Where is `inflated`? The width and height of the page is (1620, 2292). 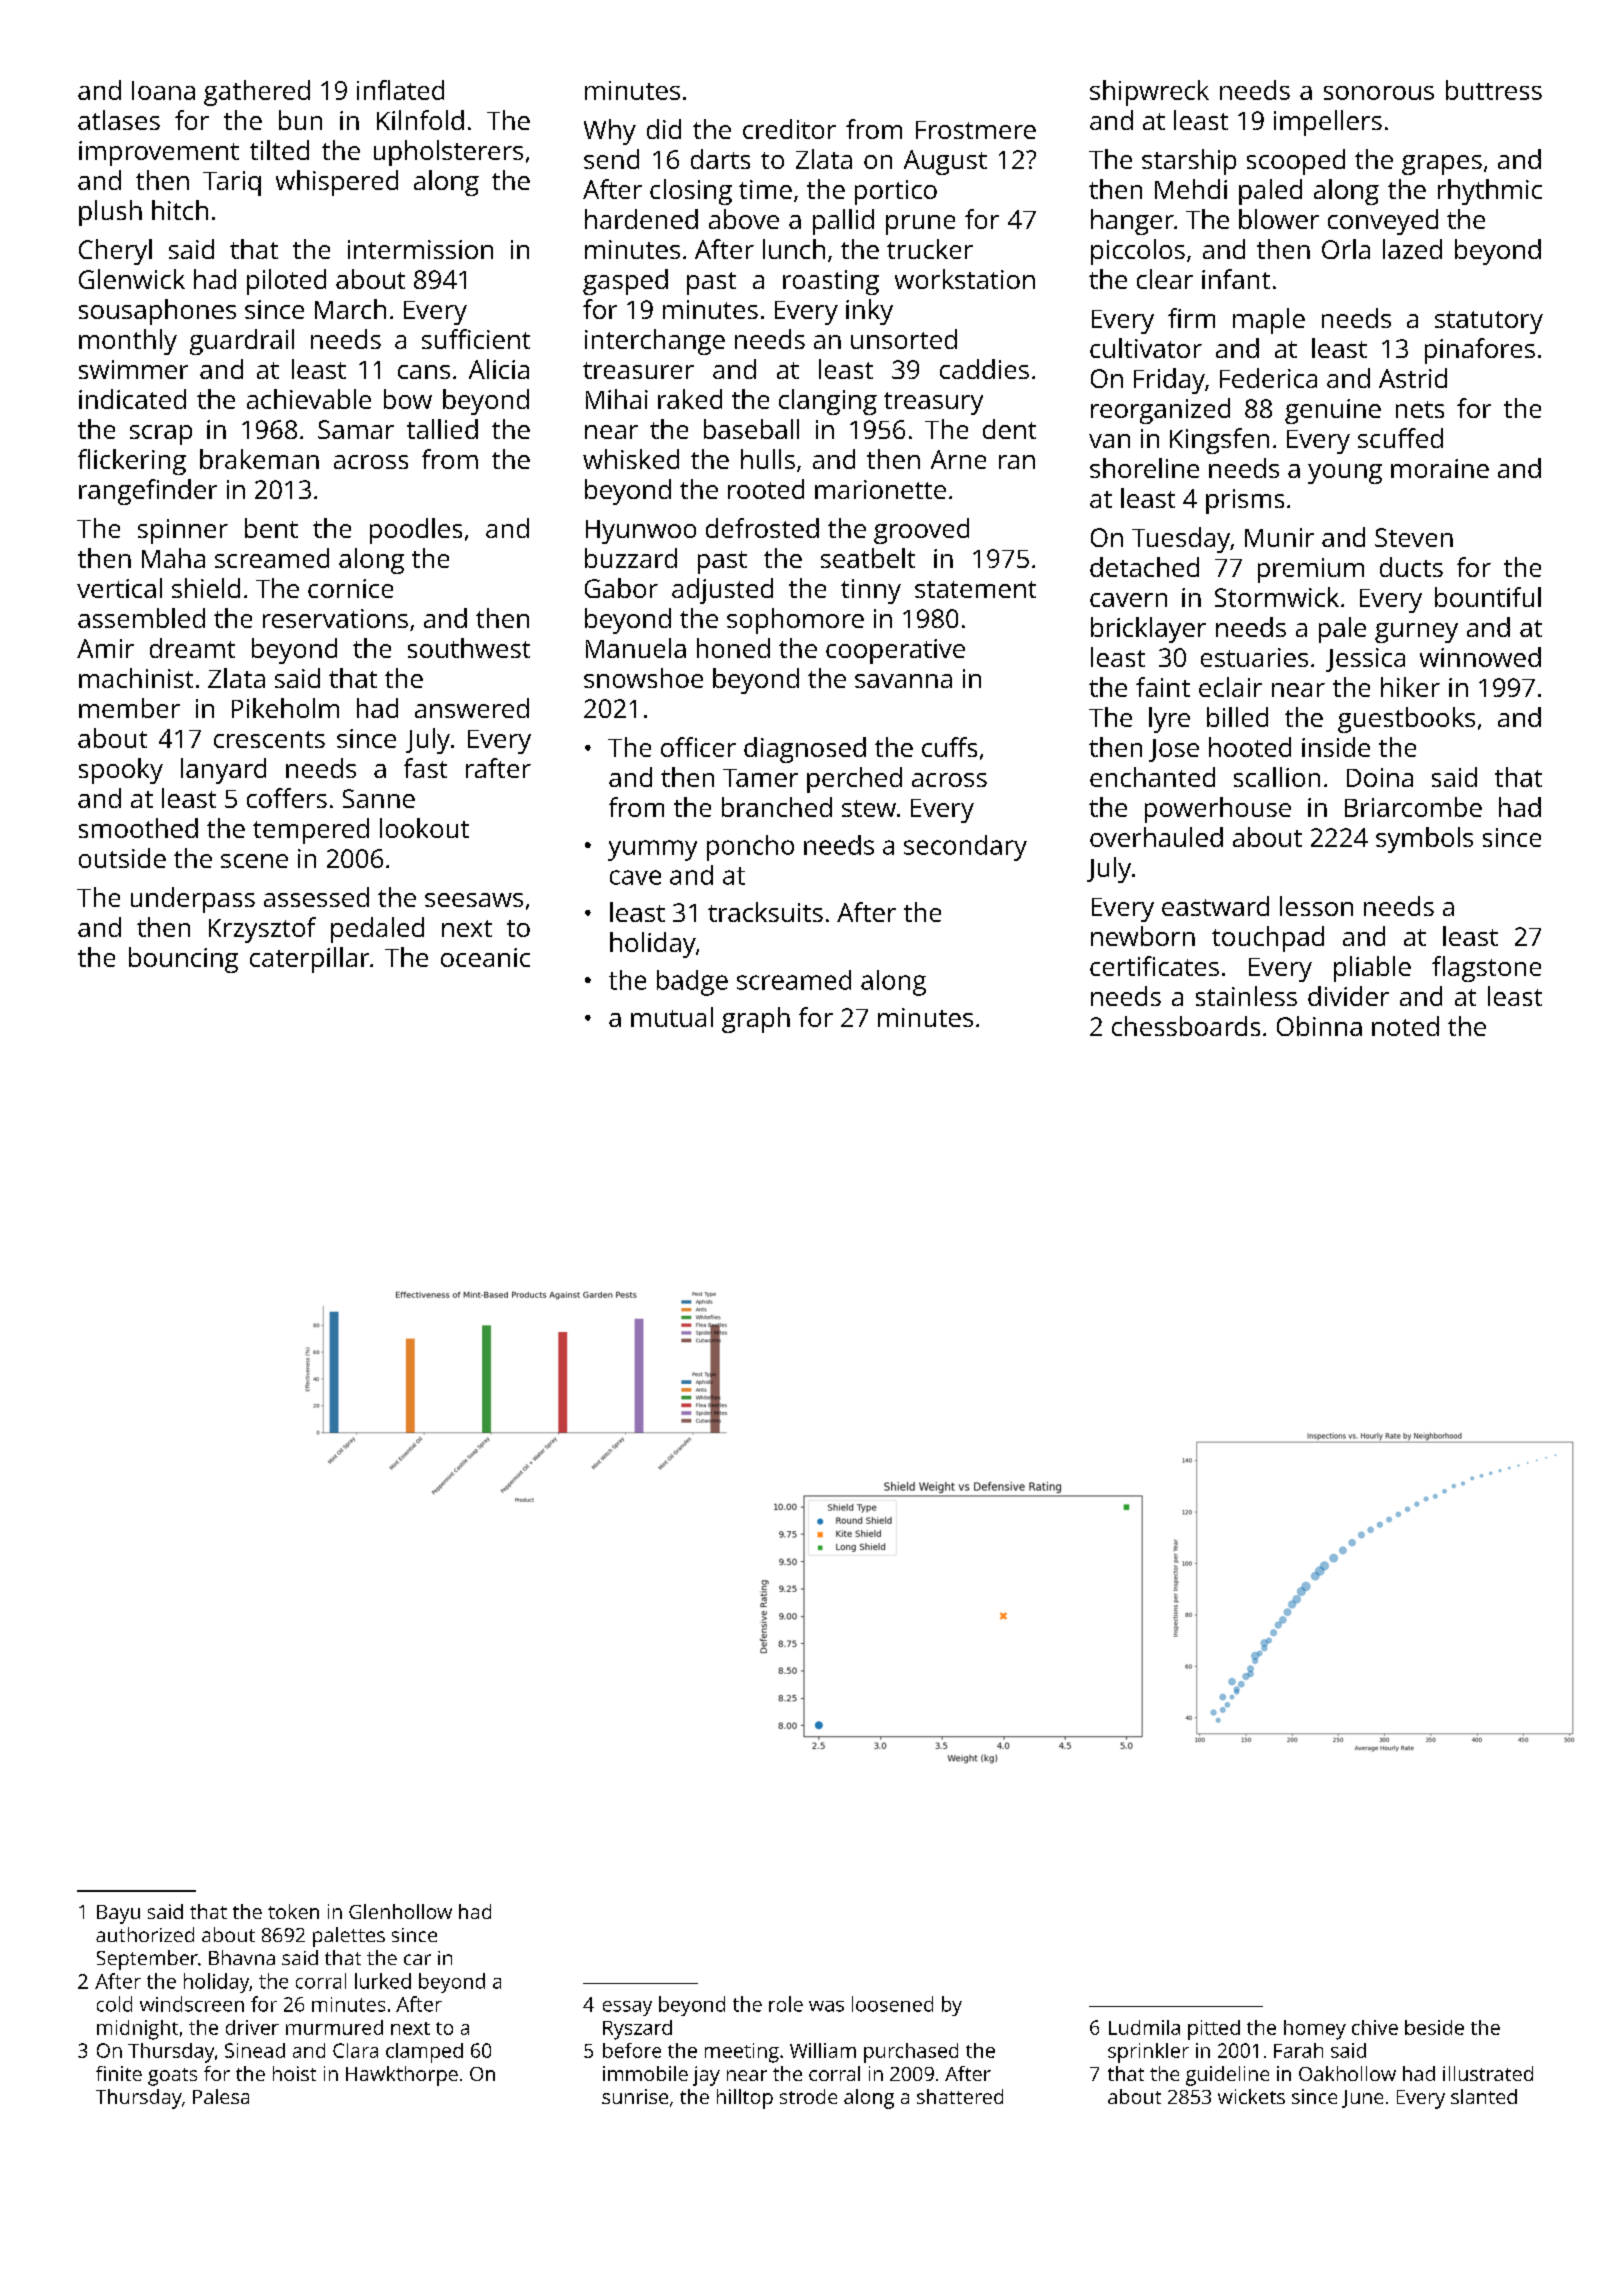 inflated is located at coordinates (400, 90).
